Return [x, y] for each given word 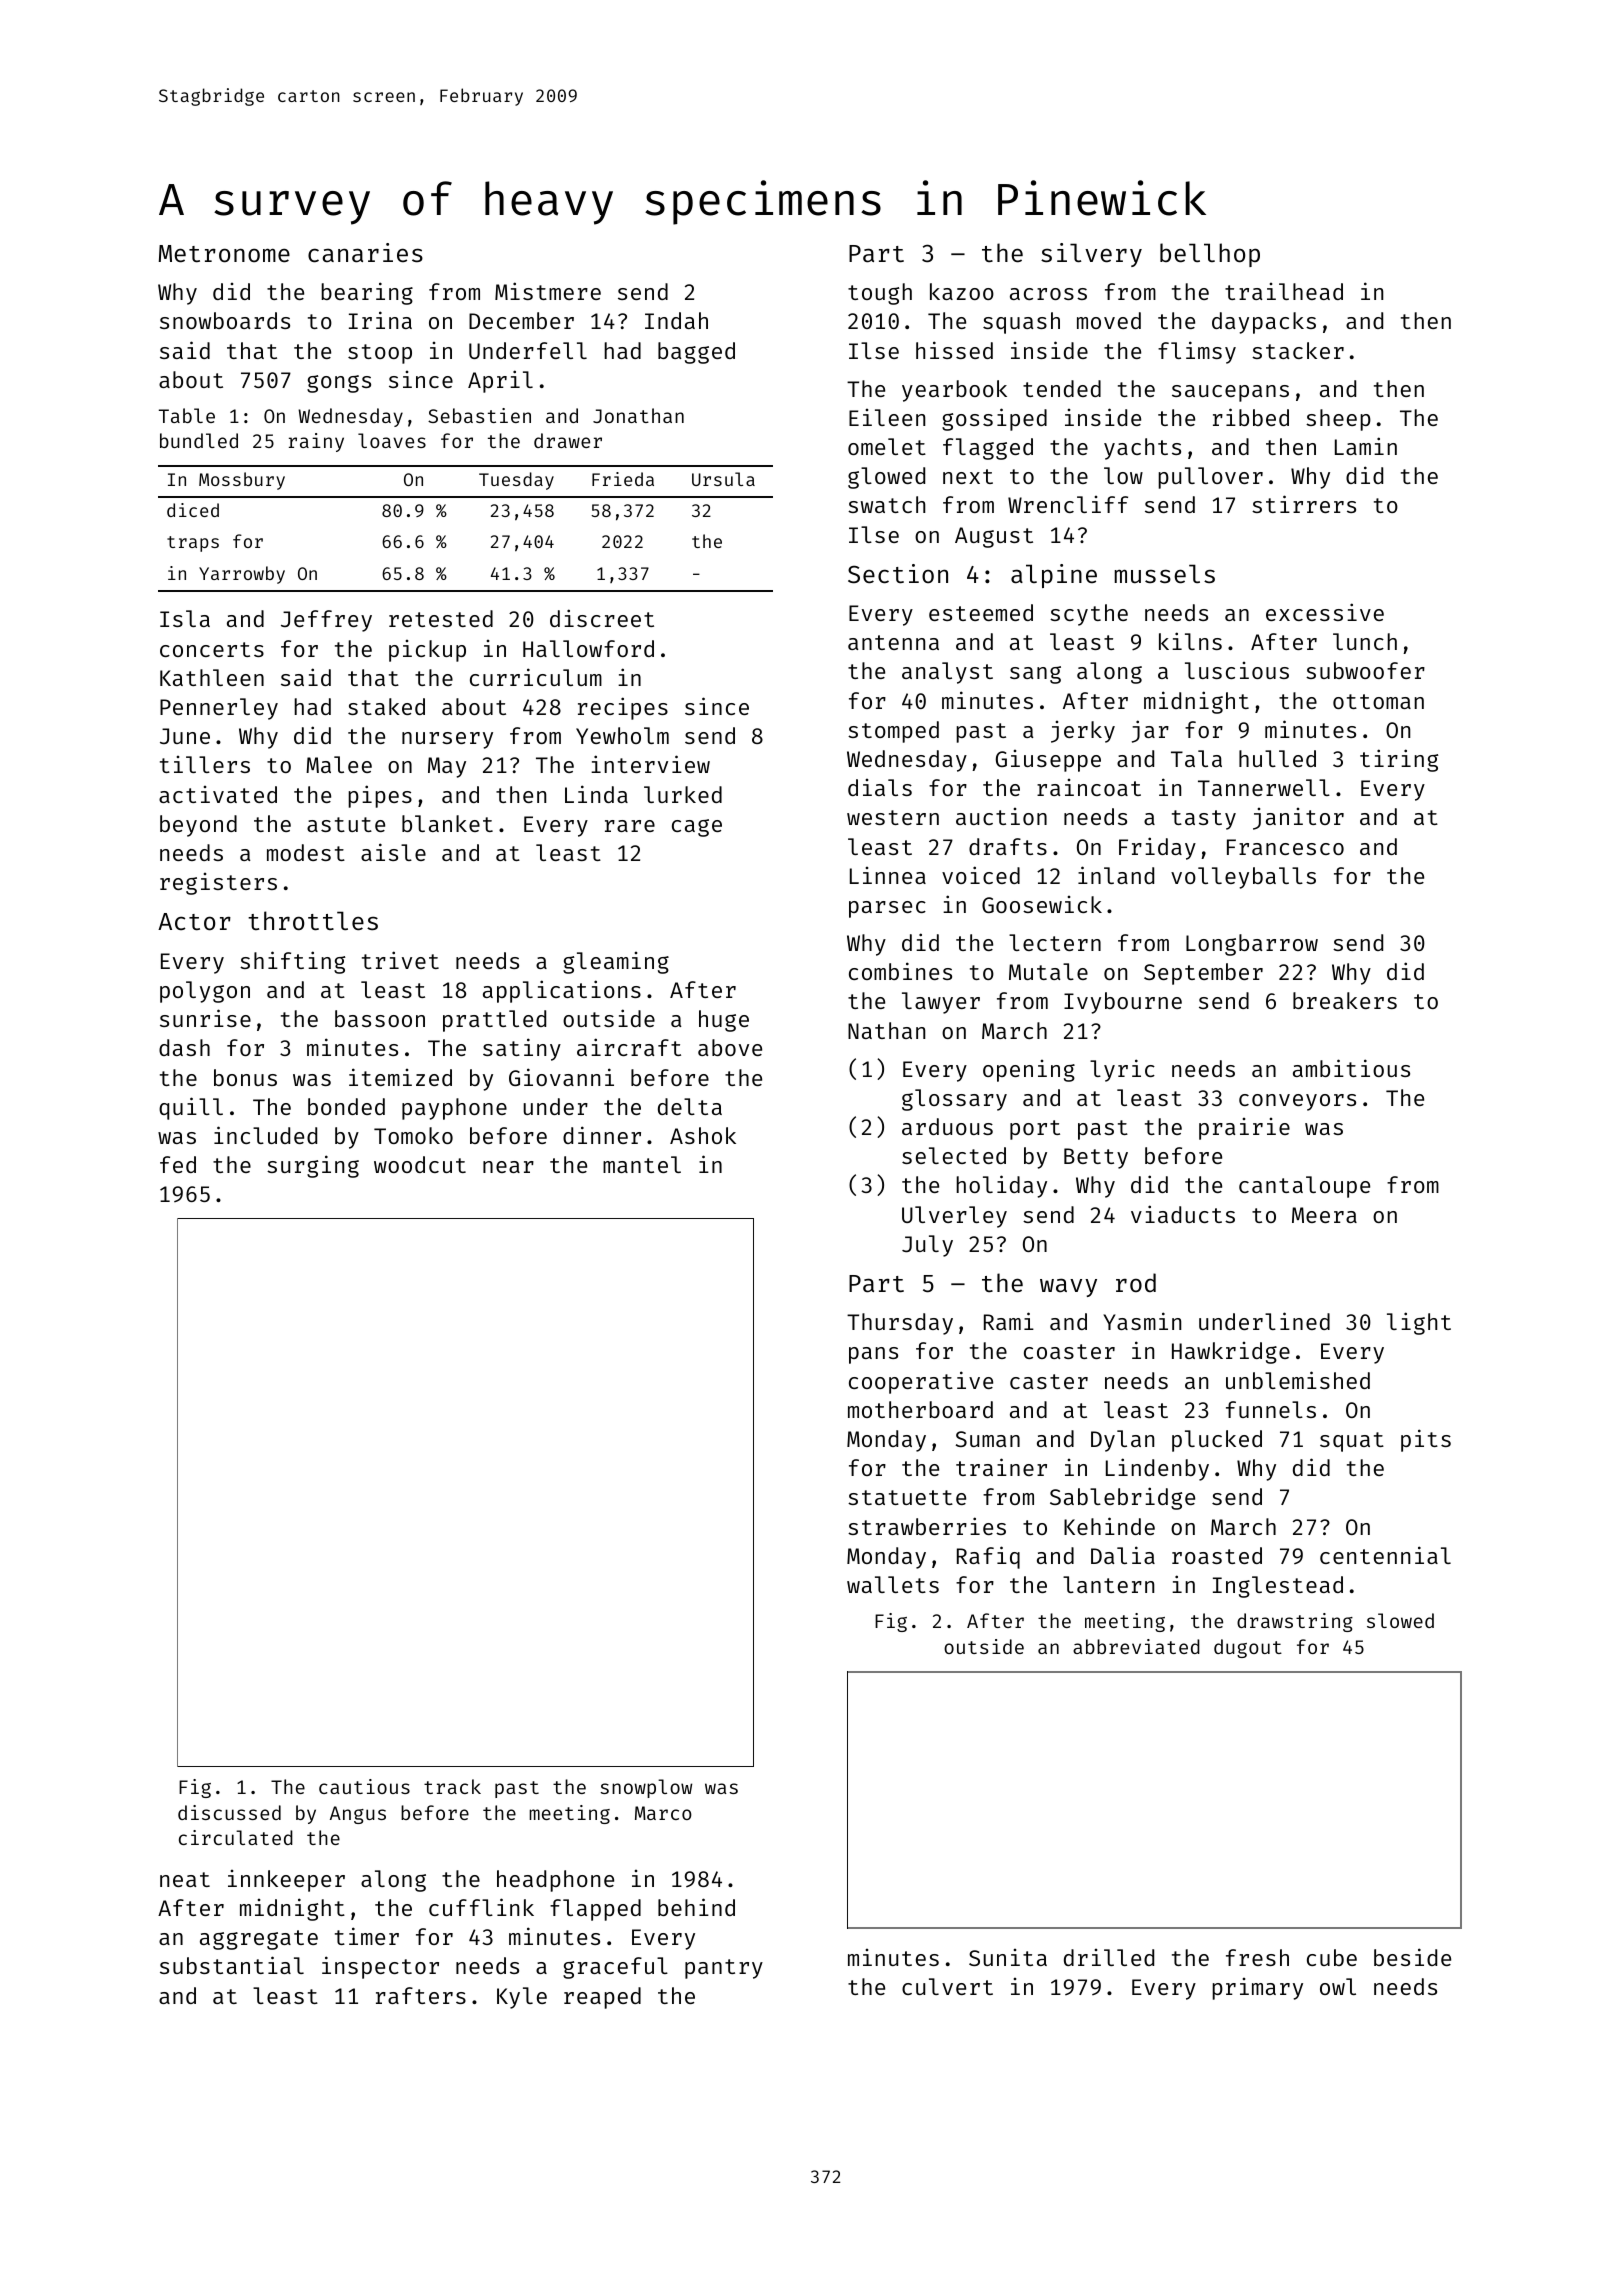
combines [900, 971]
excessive [1325, 612]
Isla [185, 618]
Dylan [1122, 1441]
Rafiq [988, 1557]
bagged [696, 353]
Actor [194, 922]
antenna [893, 642]
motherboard [920, 1409]
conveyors [1297, 1102]
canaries [365, 253]
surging [313, 1166]
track [452, 1786]
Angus [358, 1815]
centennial [1385, 1555]
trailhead [1284, 291]
